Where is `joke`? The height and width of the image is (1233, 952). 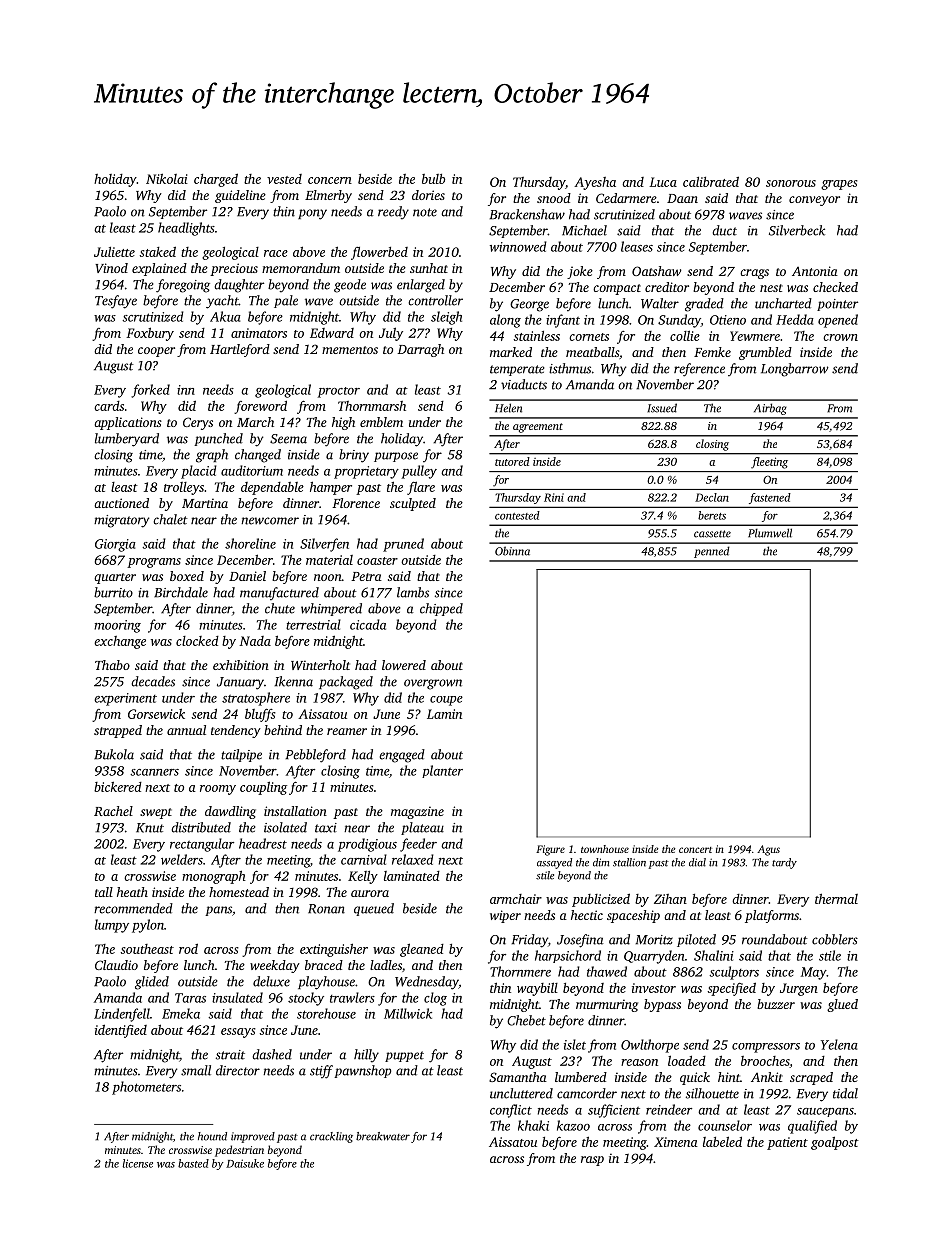
joke is located at coordinates (580, 272).
